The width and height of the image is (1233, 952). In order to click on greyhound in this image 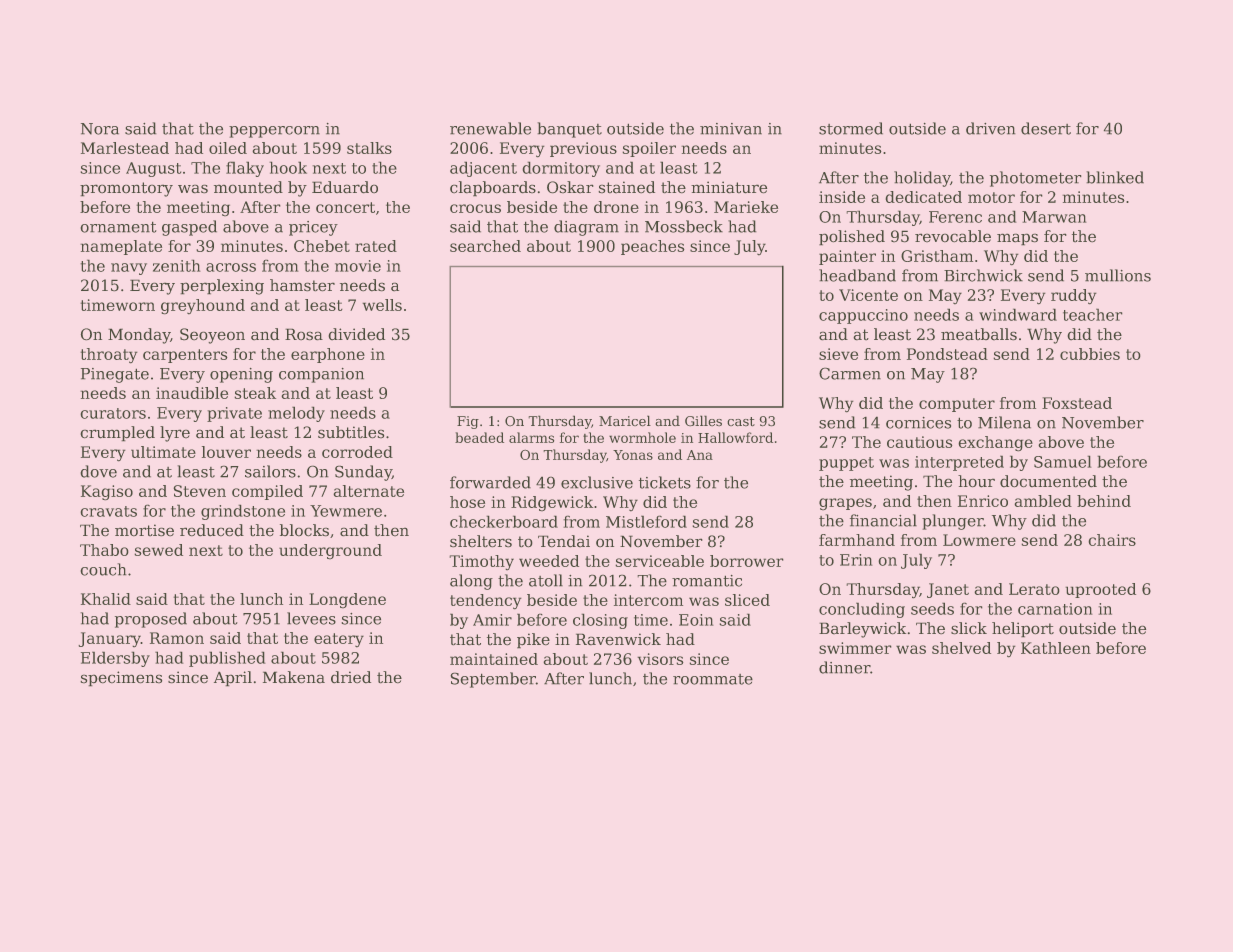, I will do `click(203, 306)`.
